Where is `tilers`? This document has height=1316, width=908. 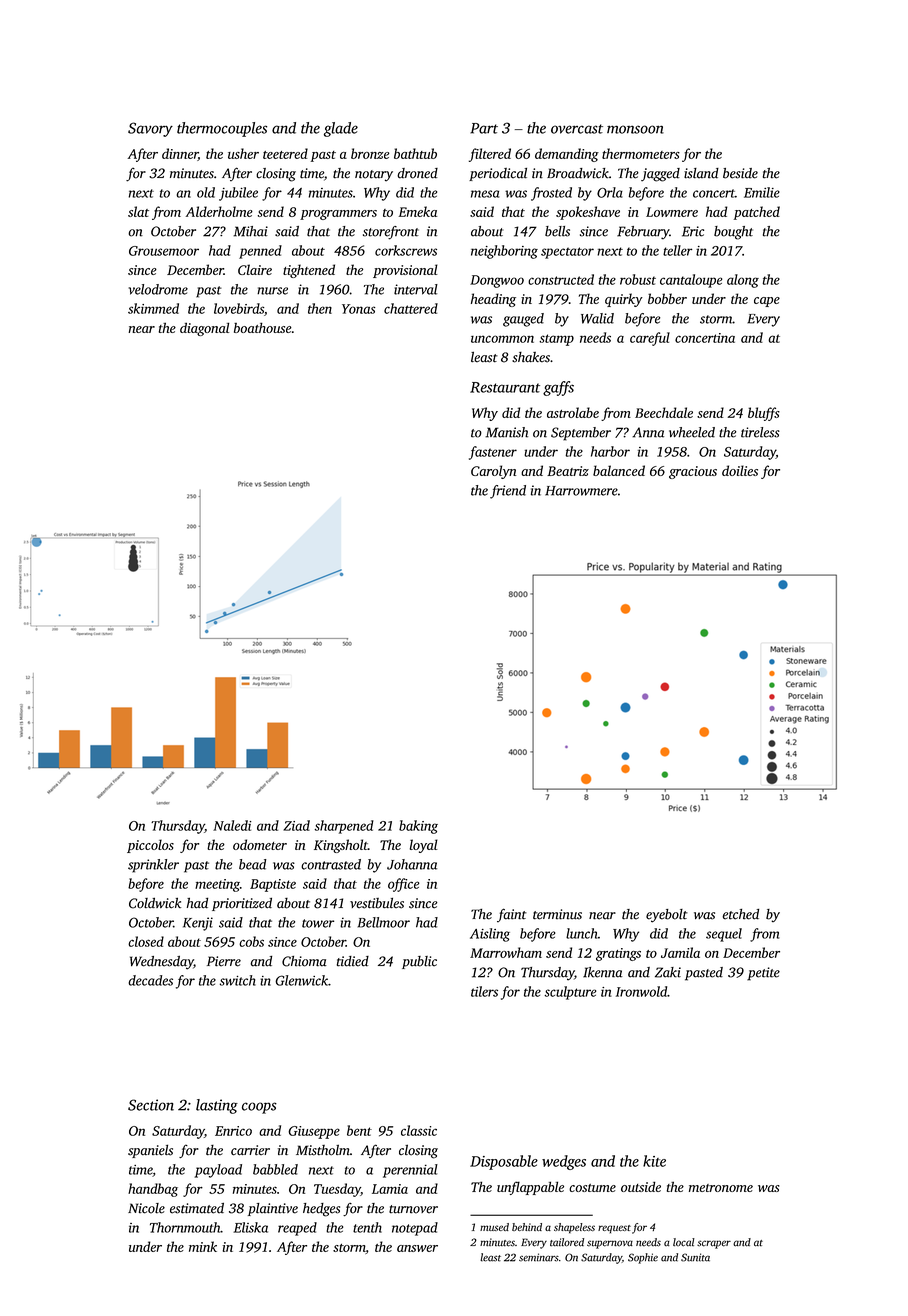 tilers is located at coordinates (484, 991).
